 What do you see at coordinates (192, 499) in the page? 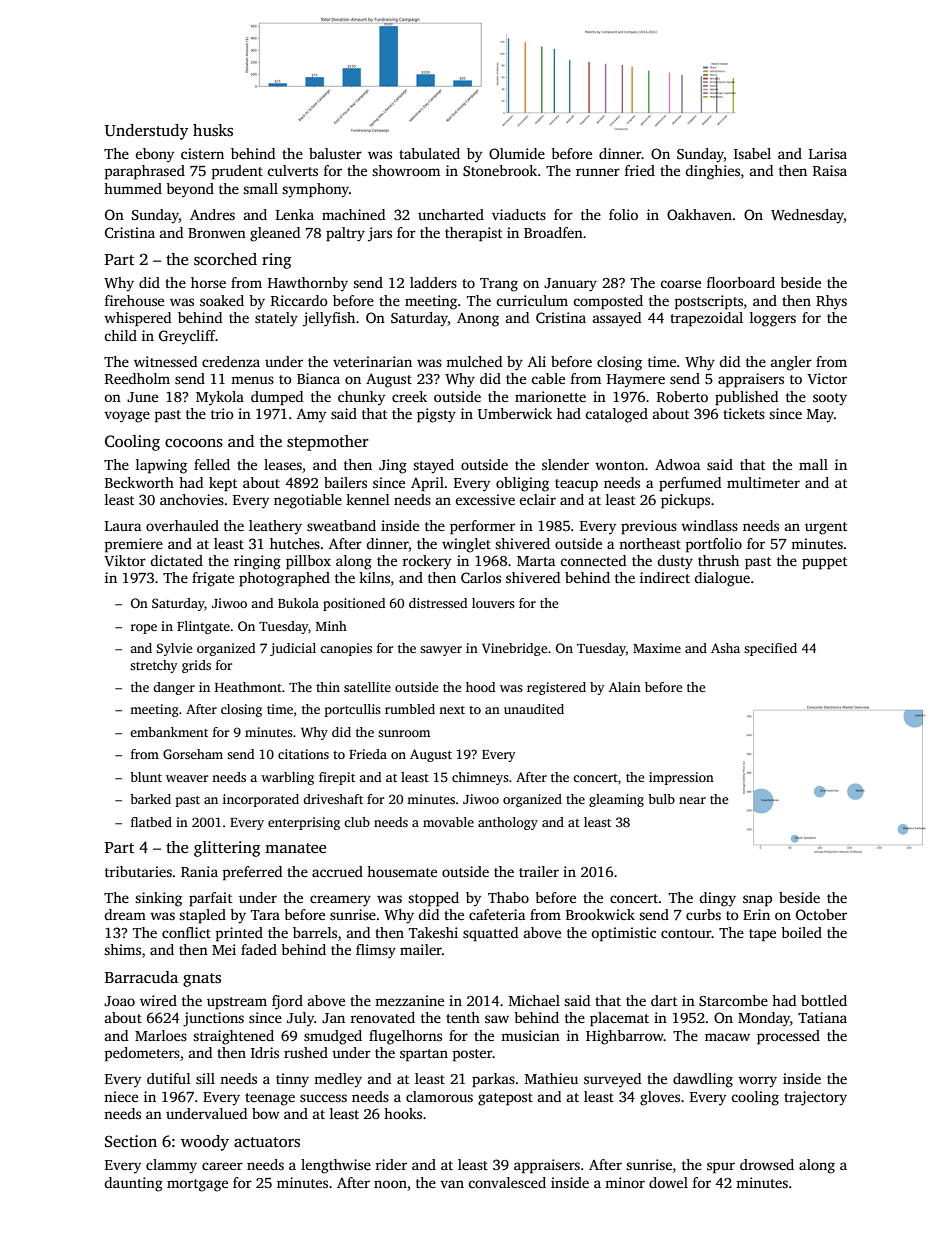
I see `anchovies` at bounding box center [192, 499].
